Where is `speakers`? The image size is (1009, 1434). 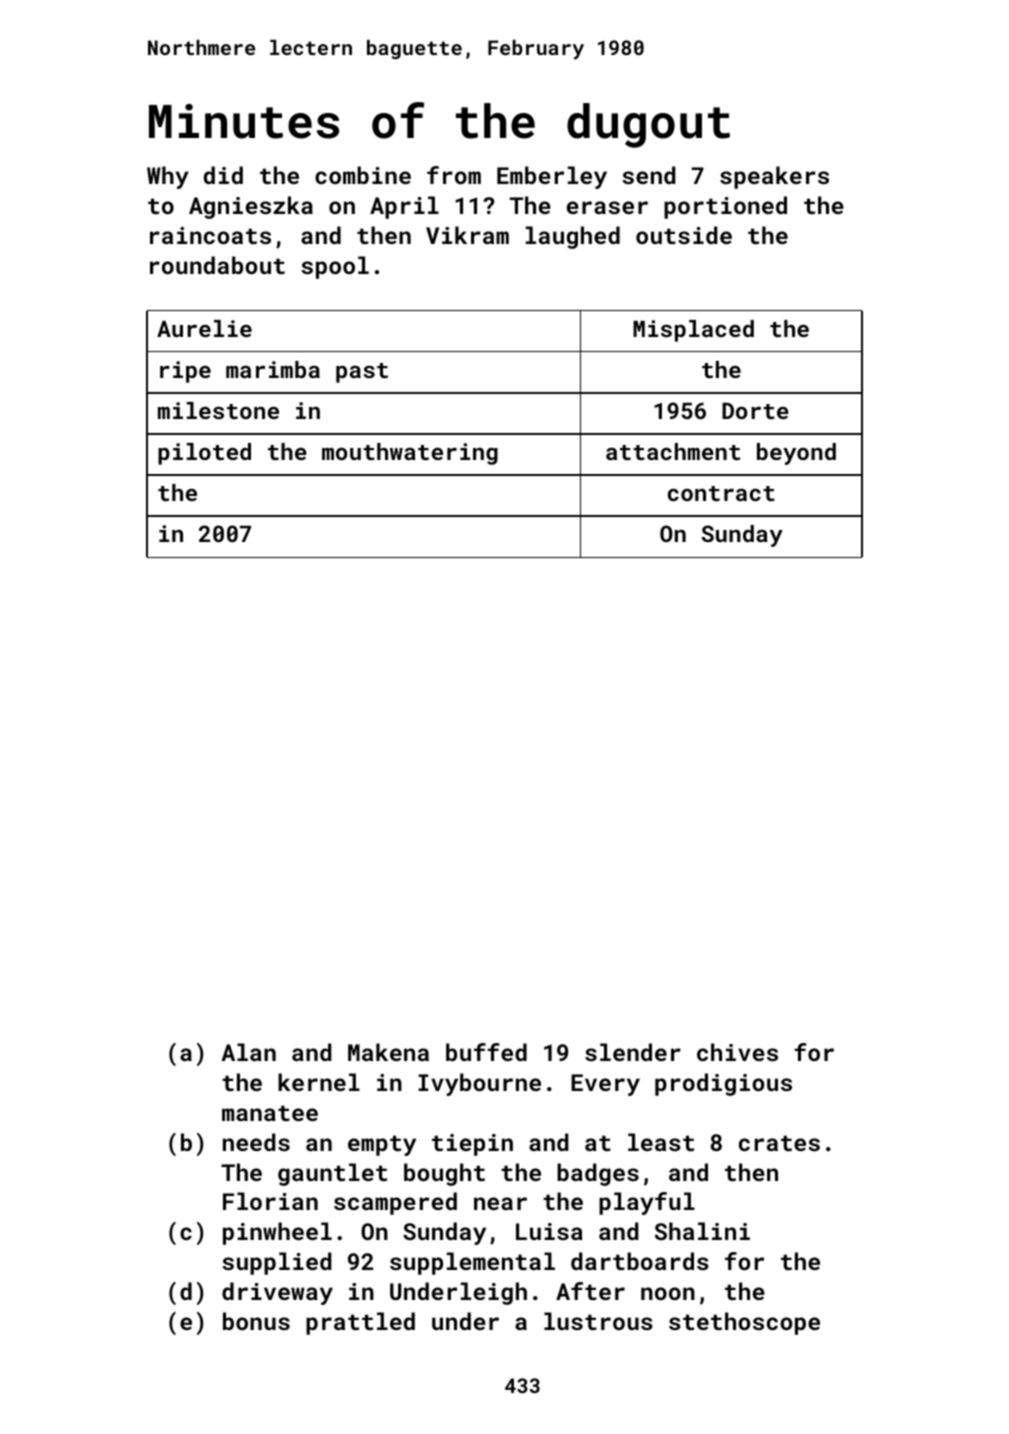
speakers is located at coordinates (774, 177).
